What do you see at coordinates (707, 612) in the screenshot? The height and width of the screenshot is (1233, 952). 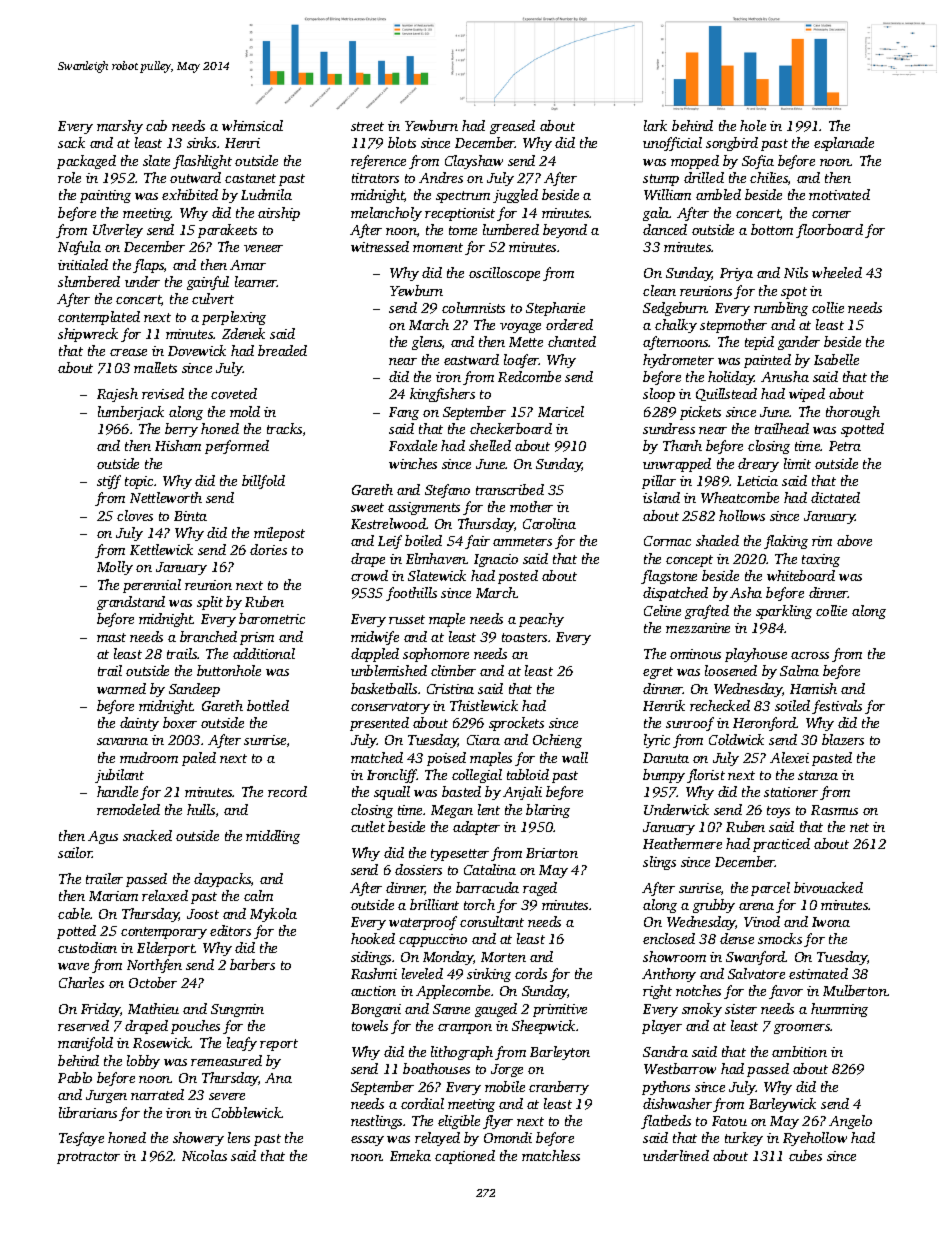 I see `grafted` at bounding box center [707, 612].
